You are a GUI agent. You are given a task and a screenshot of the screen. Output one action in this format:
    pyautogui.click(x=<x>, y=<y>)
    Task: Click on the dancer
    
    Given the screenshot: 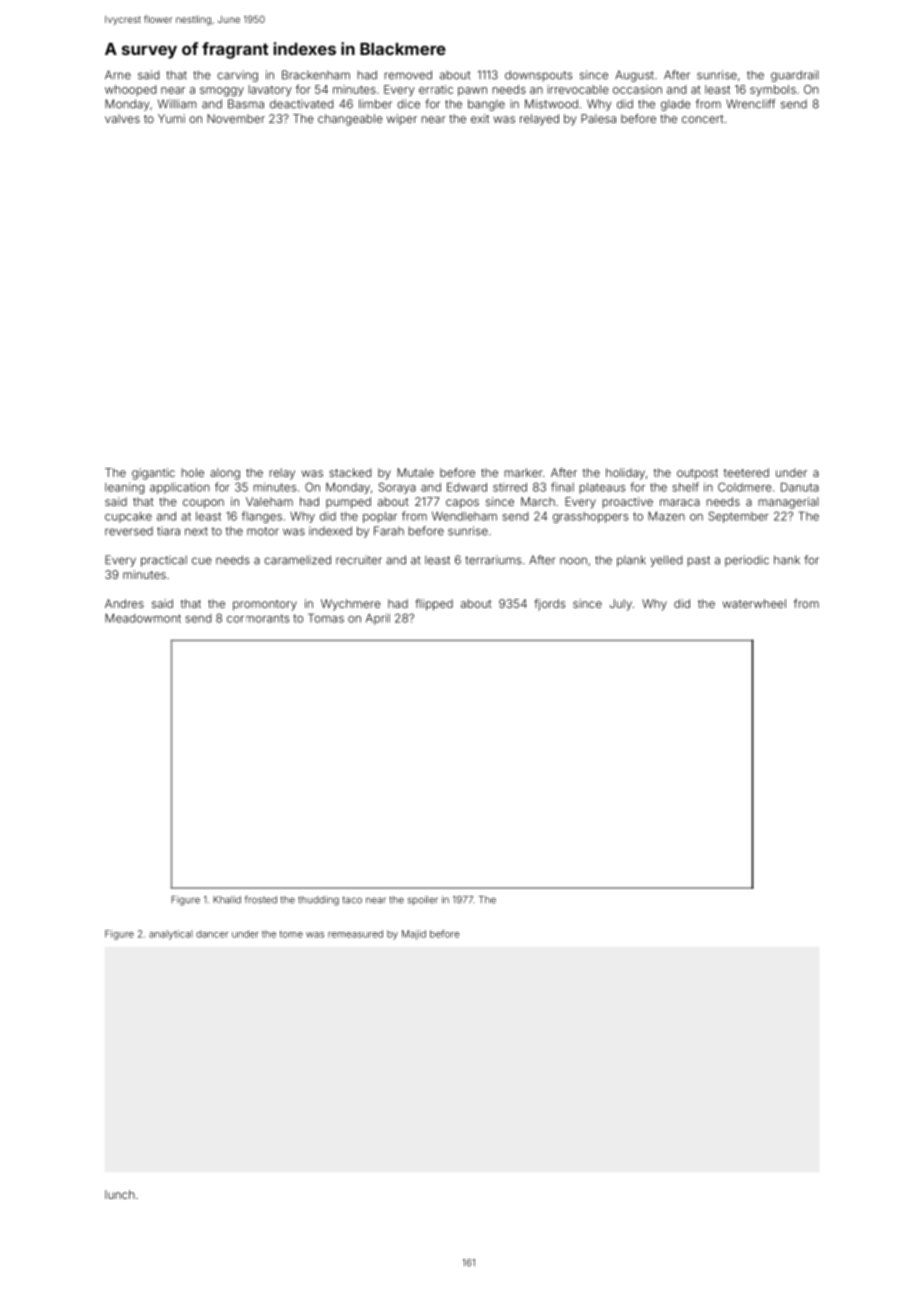 What is the action you would take?
    pyautogui.click(x=212, y=934)
